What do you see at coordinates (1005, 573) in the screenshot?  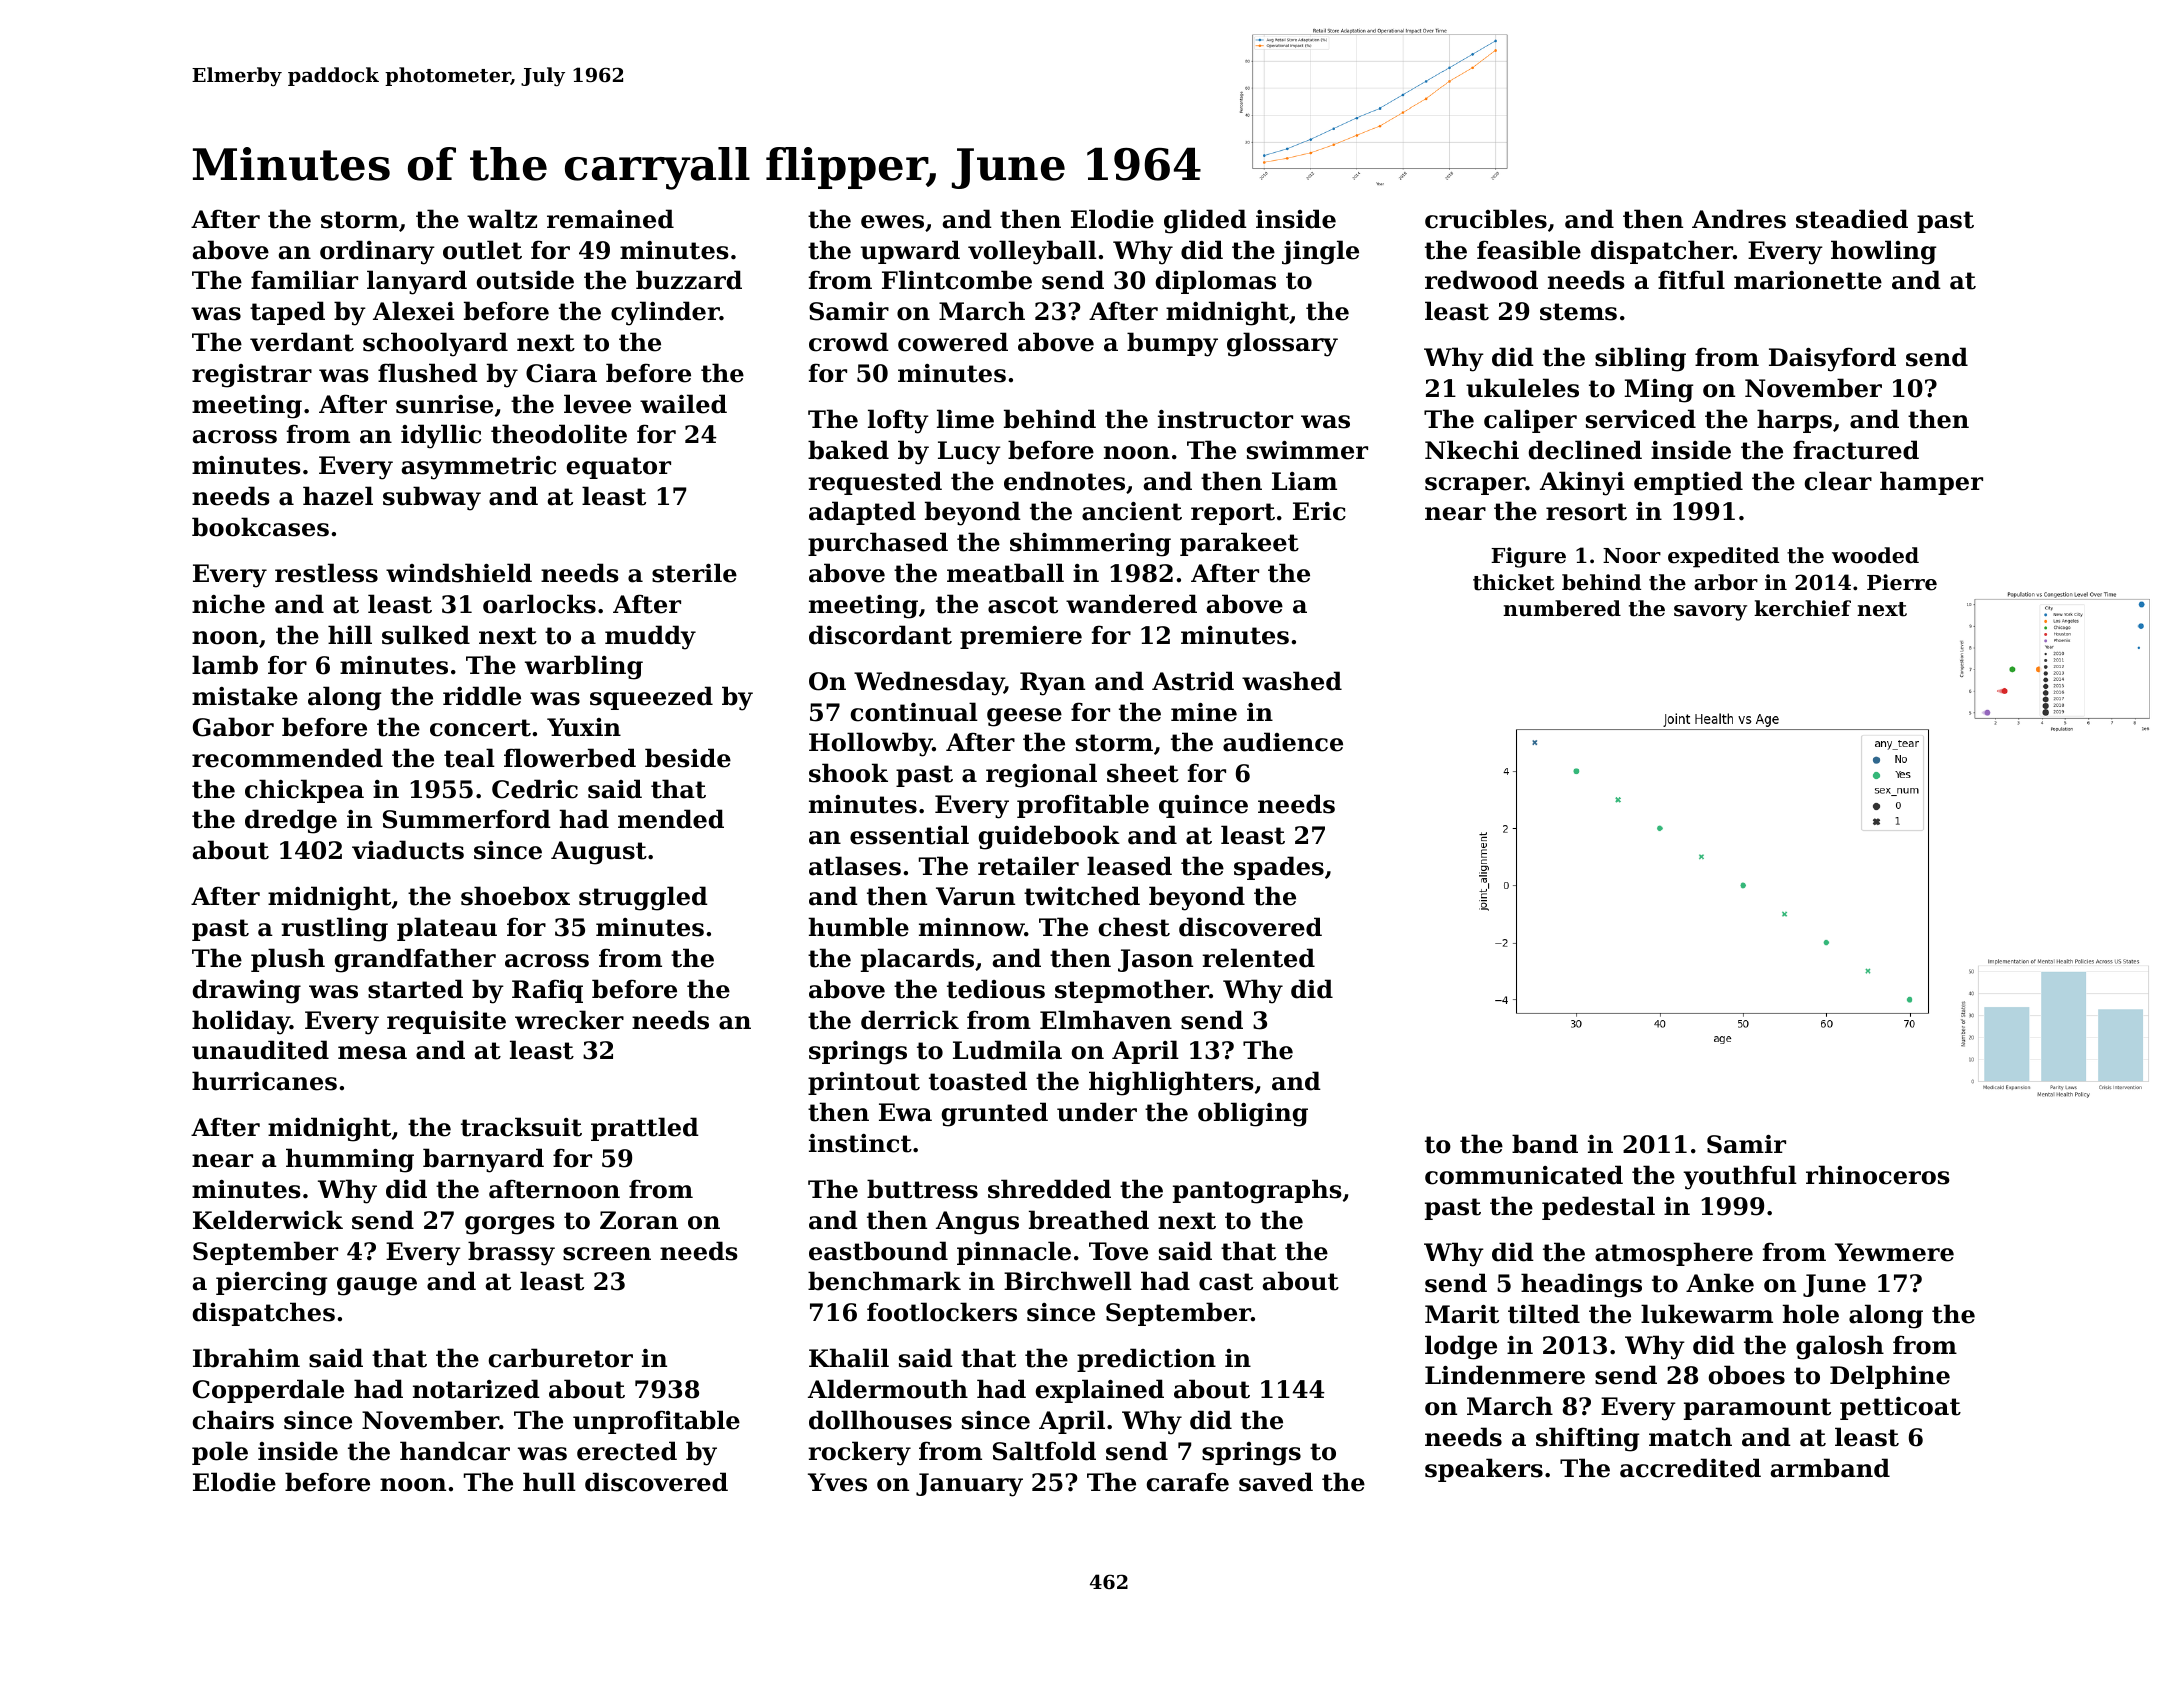 I see `meatball` at bounding box center [1005, 573].
